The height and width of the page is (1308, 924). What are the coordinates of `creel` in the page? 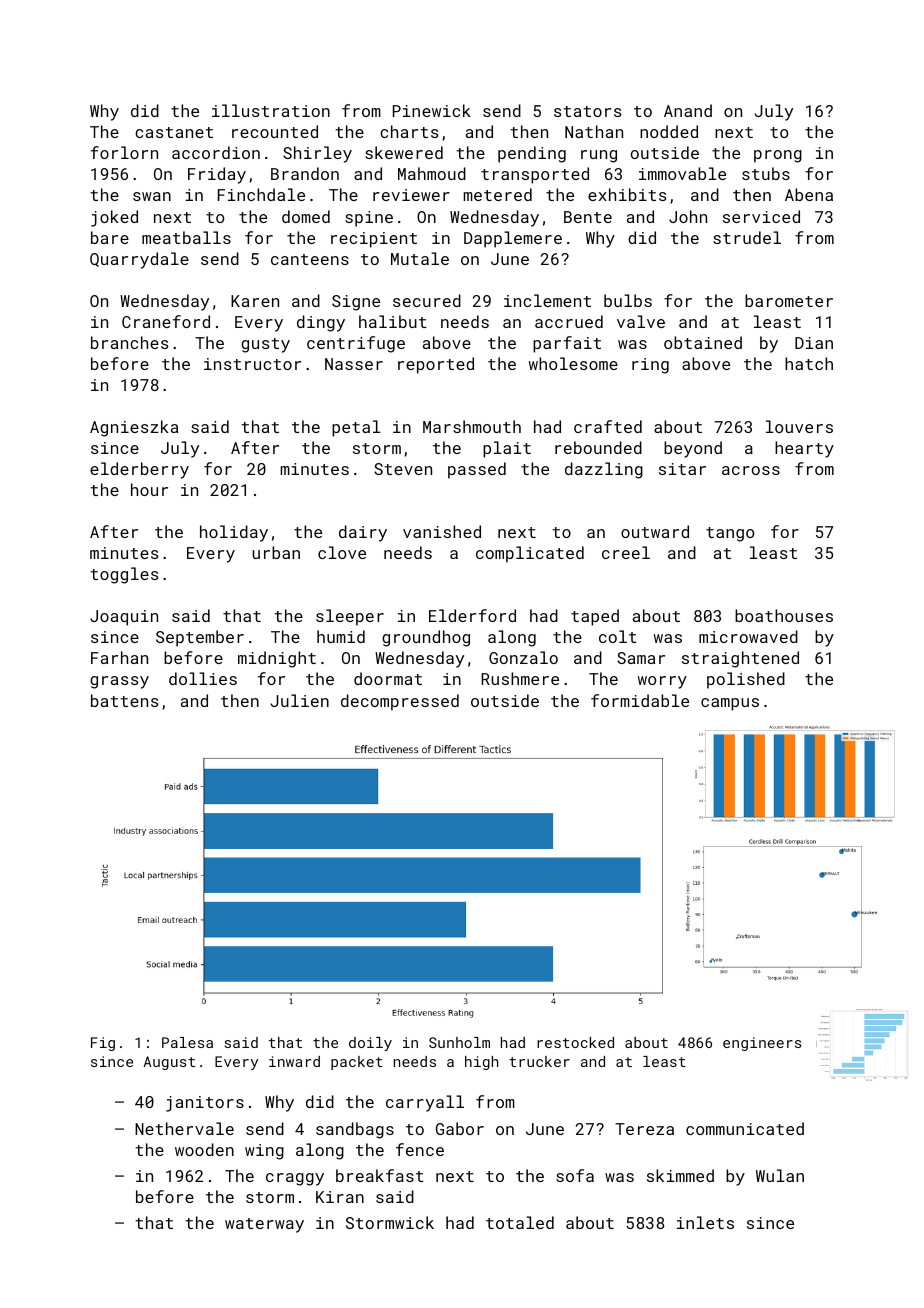 It's located at (626, 552).
